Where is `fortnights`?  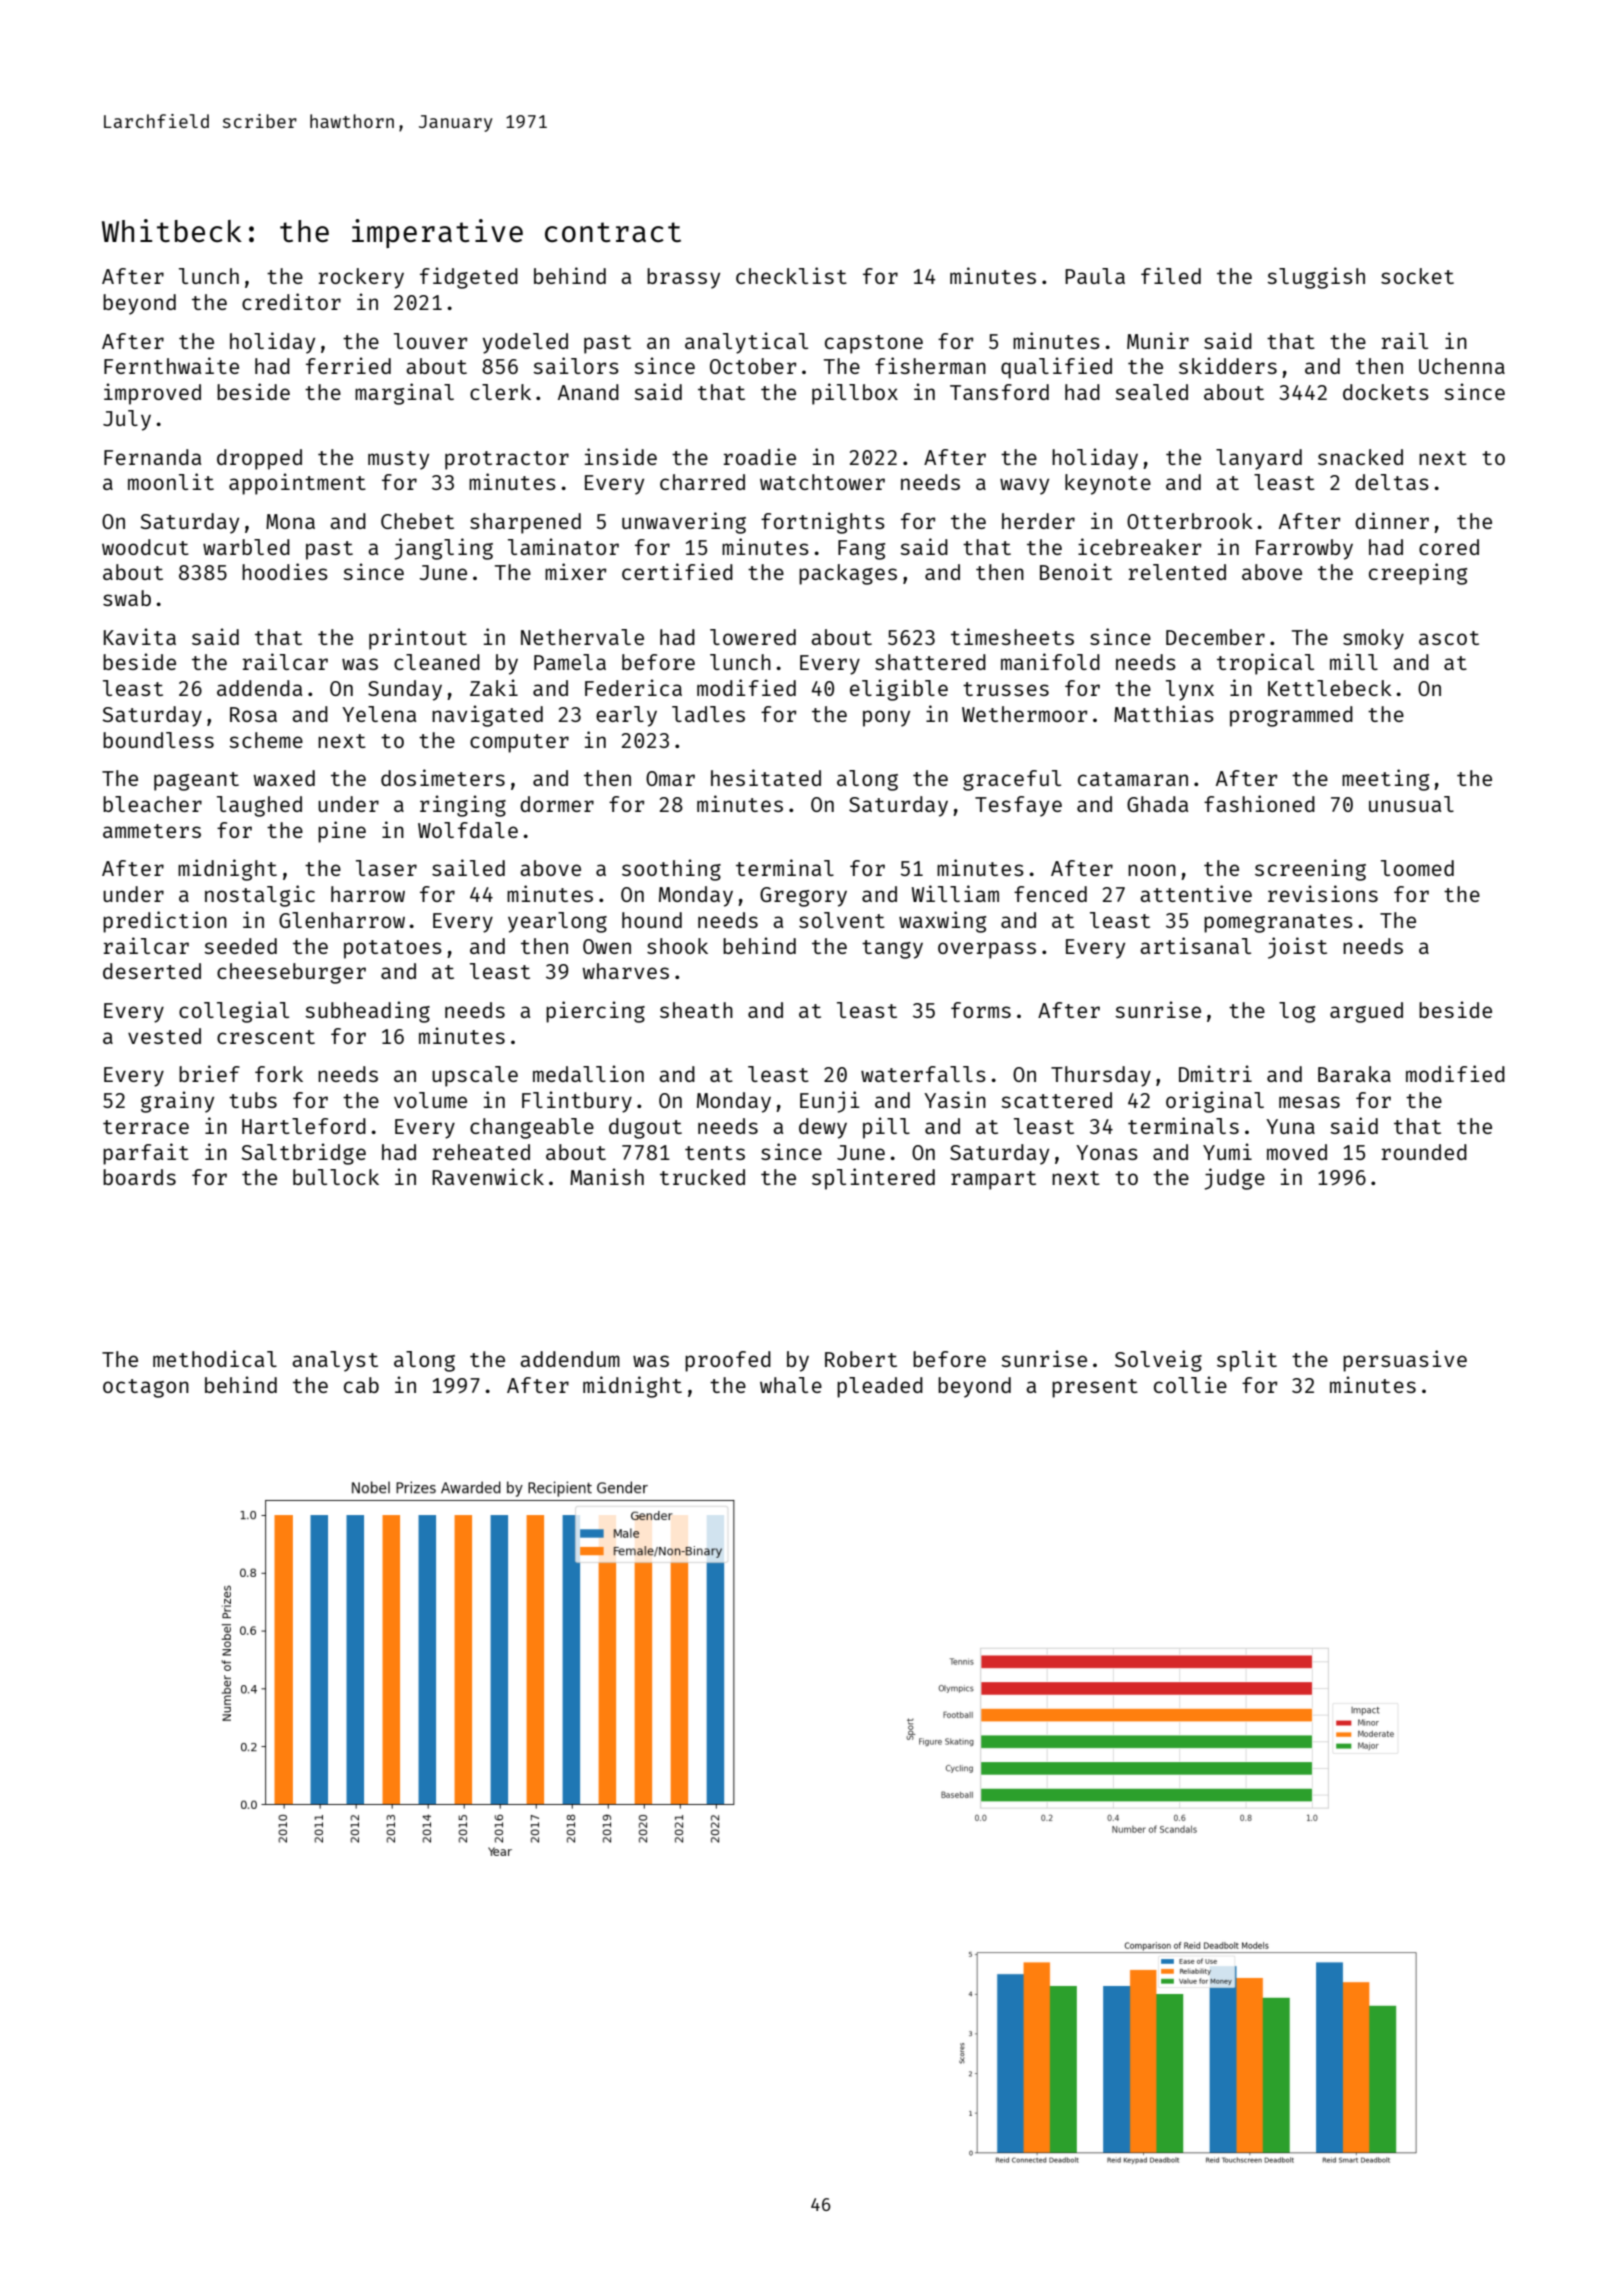
fortnights is located at coordinates (823, 523).
